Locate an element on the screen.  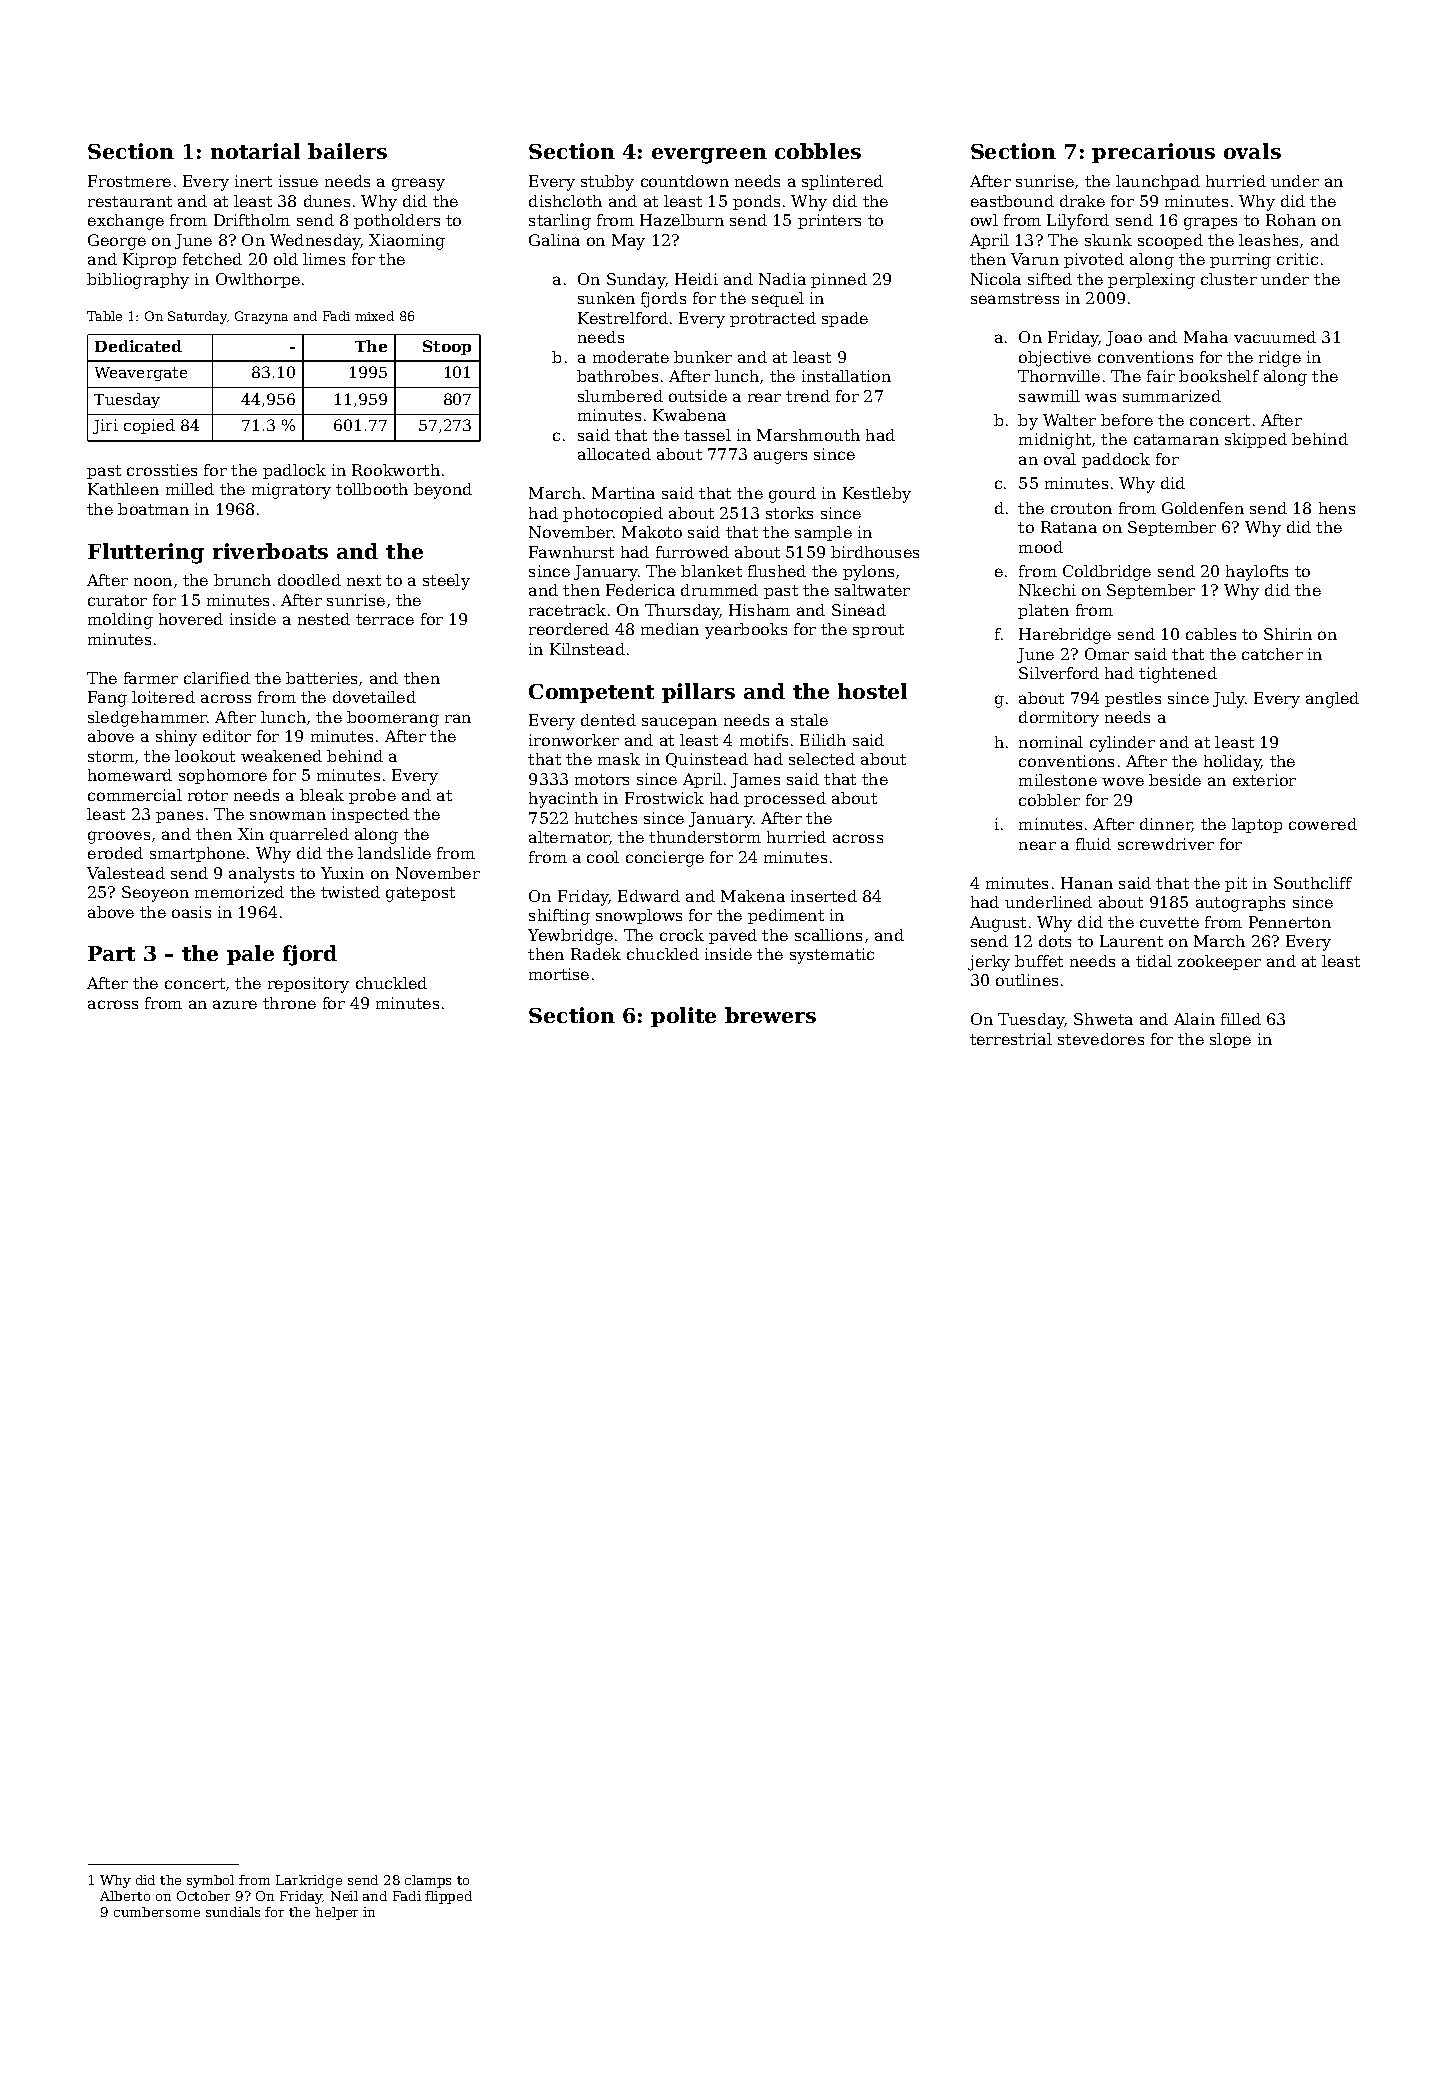
Alberto is located at coordinates (125, 1896).
